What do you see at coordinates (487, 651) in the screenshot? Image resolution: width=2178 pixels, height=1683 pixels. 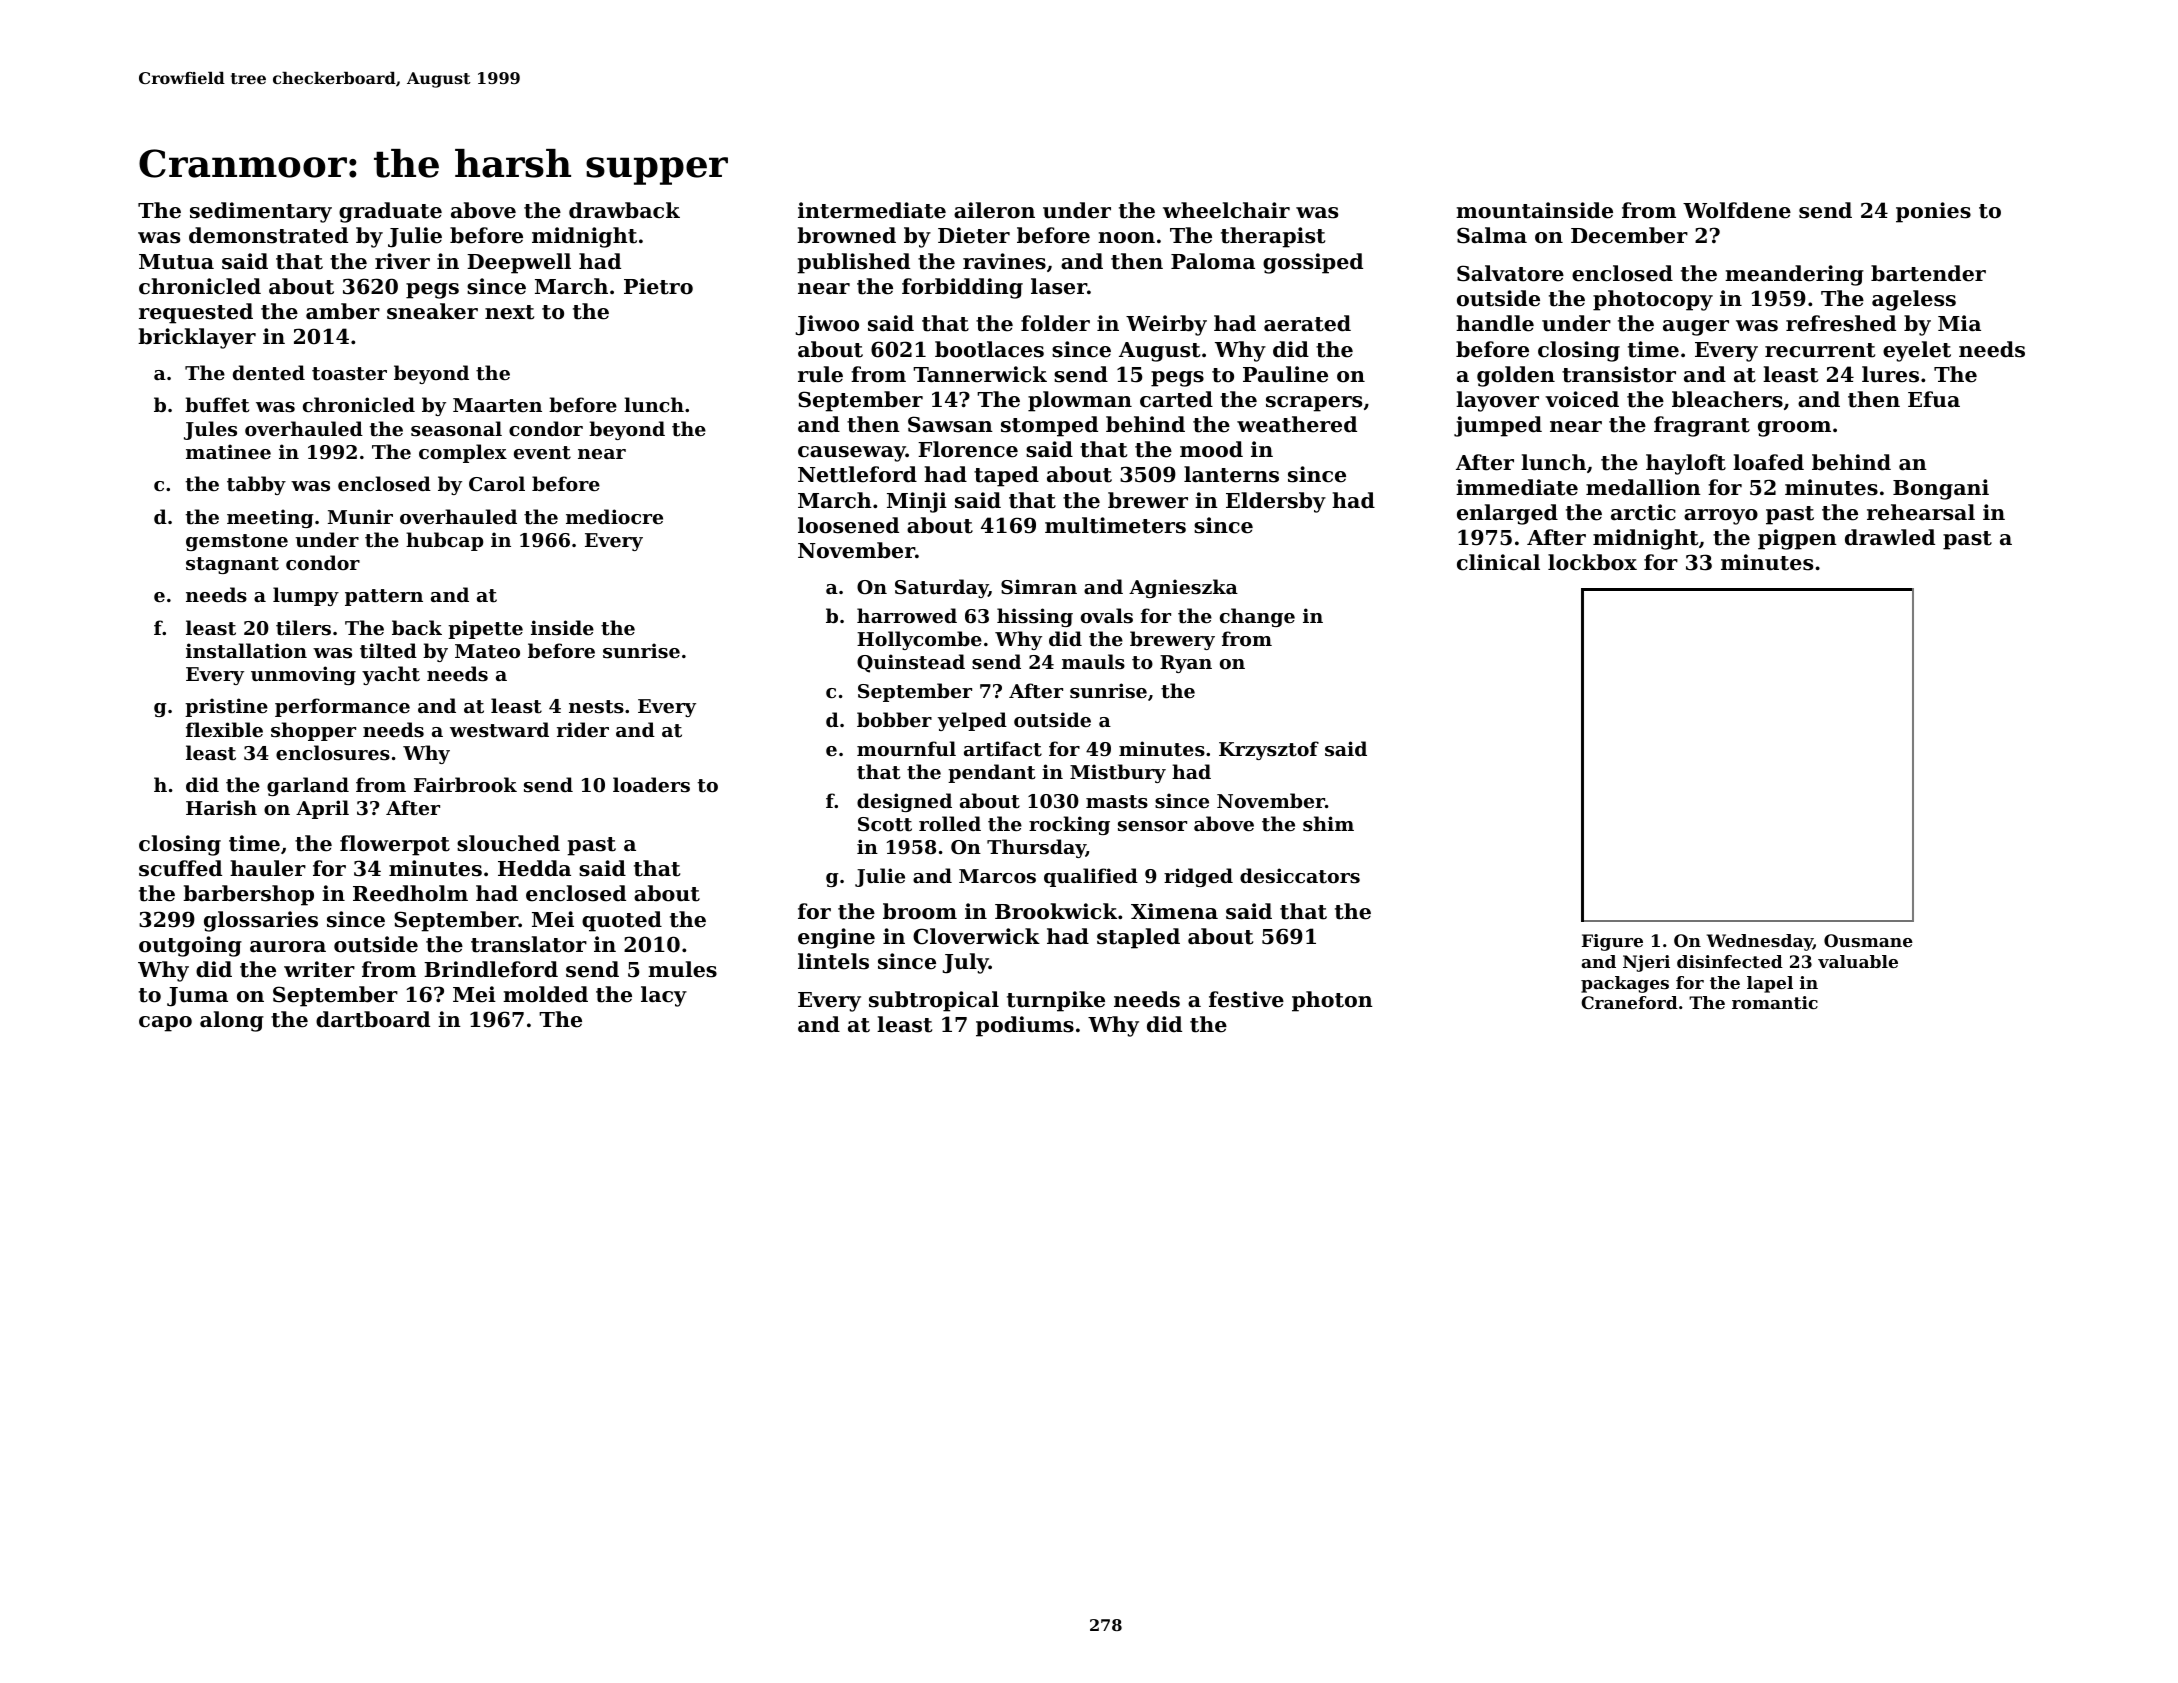 I see `Mateo` at bounding box center [487, 651].
